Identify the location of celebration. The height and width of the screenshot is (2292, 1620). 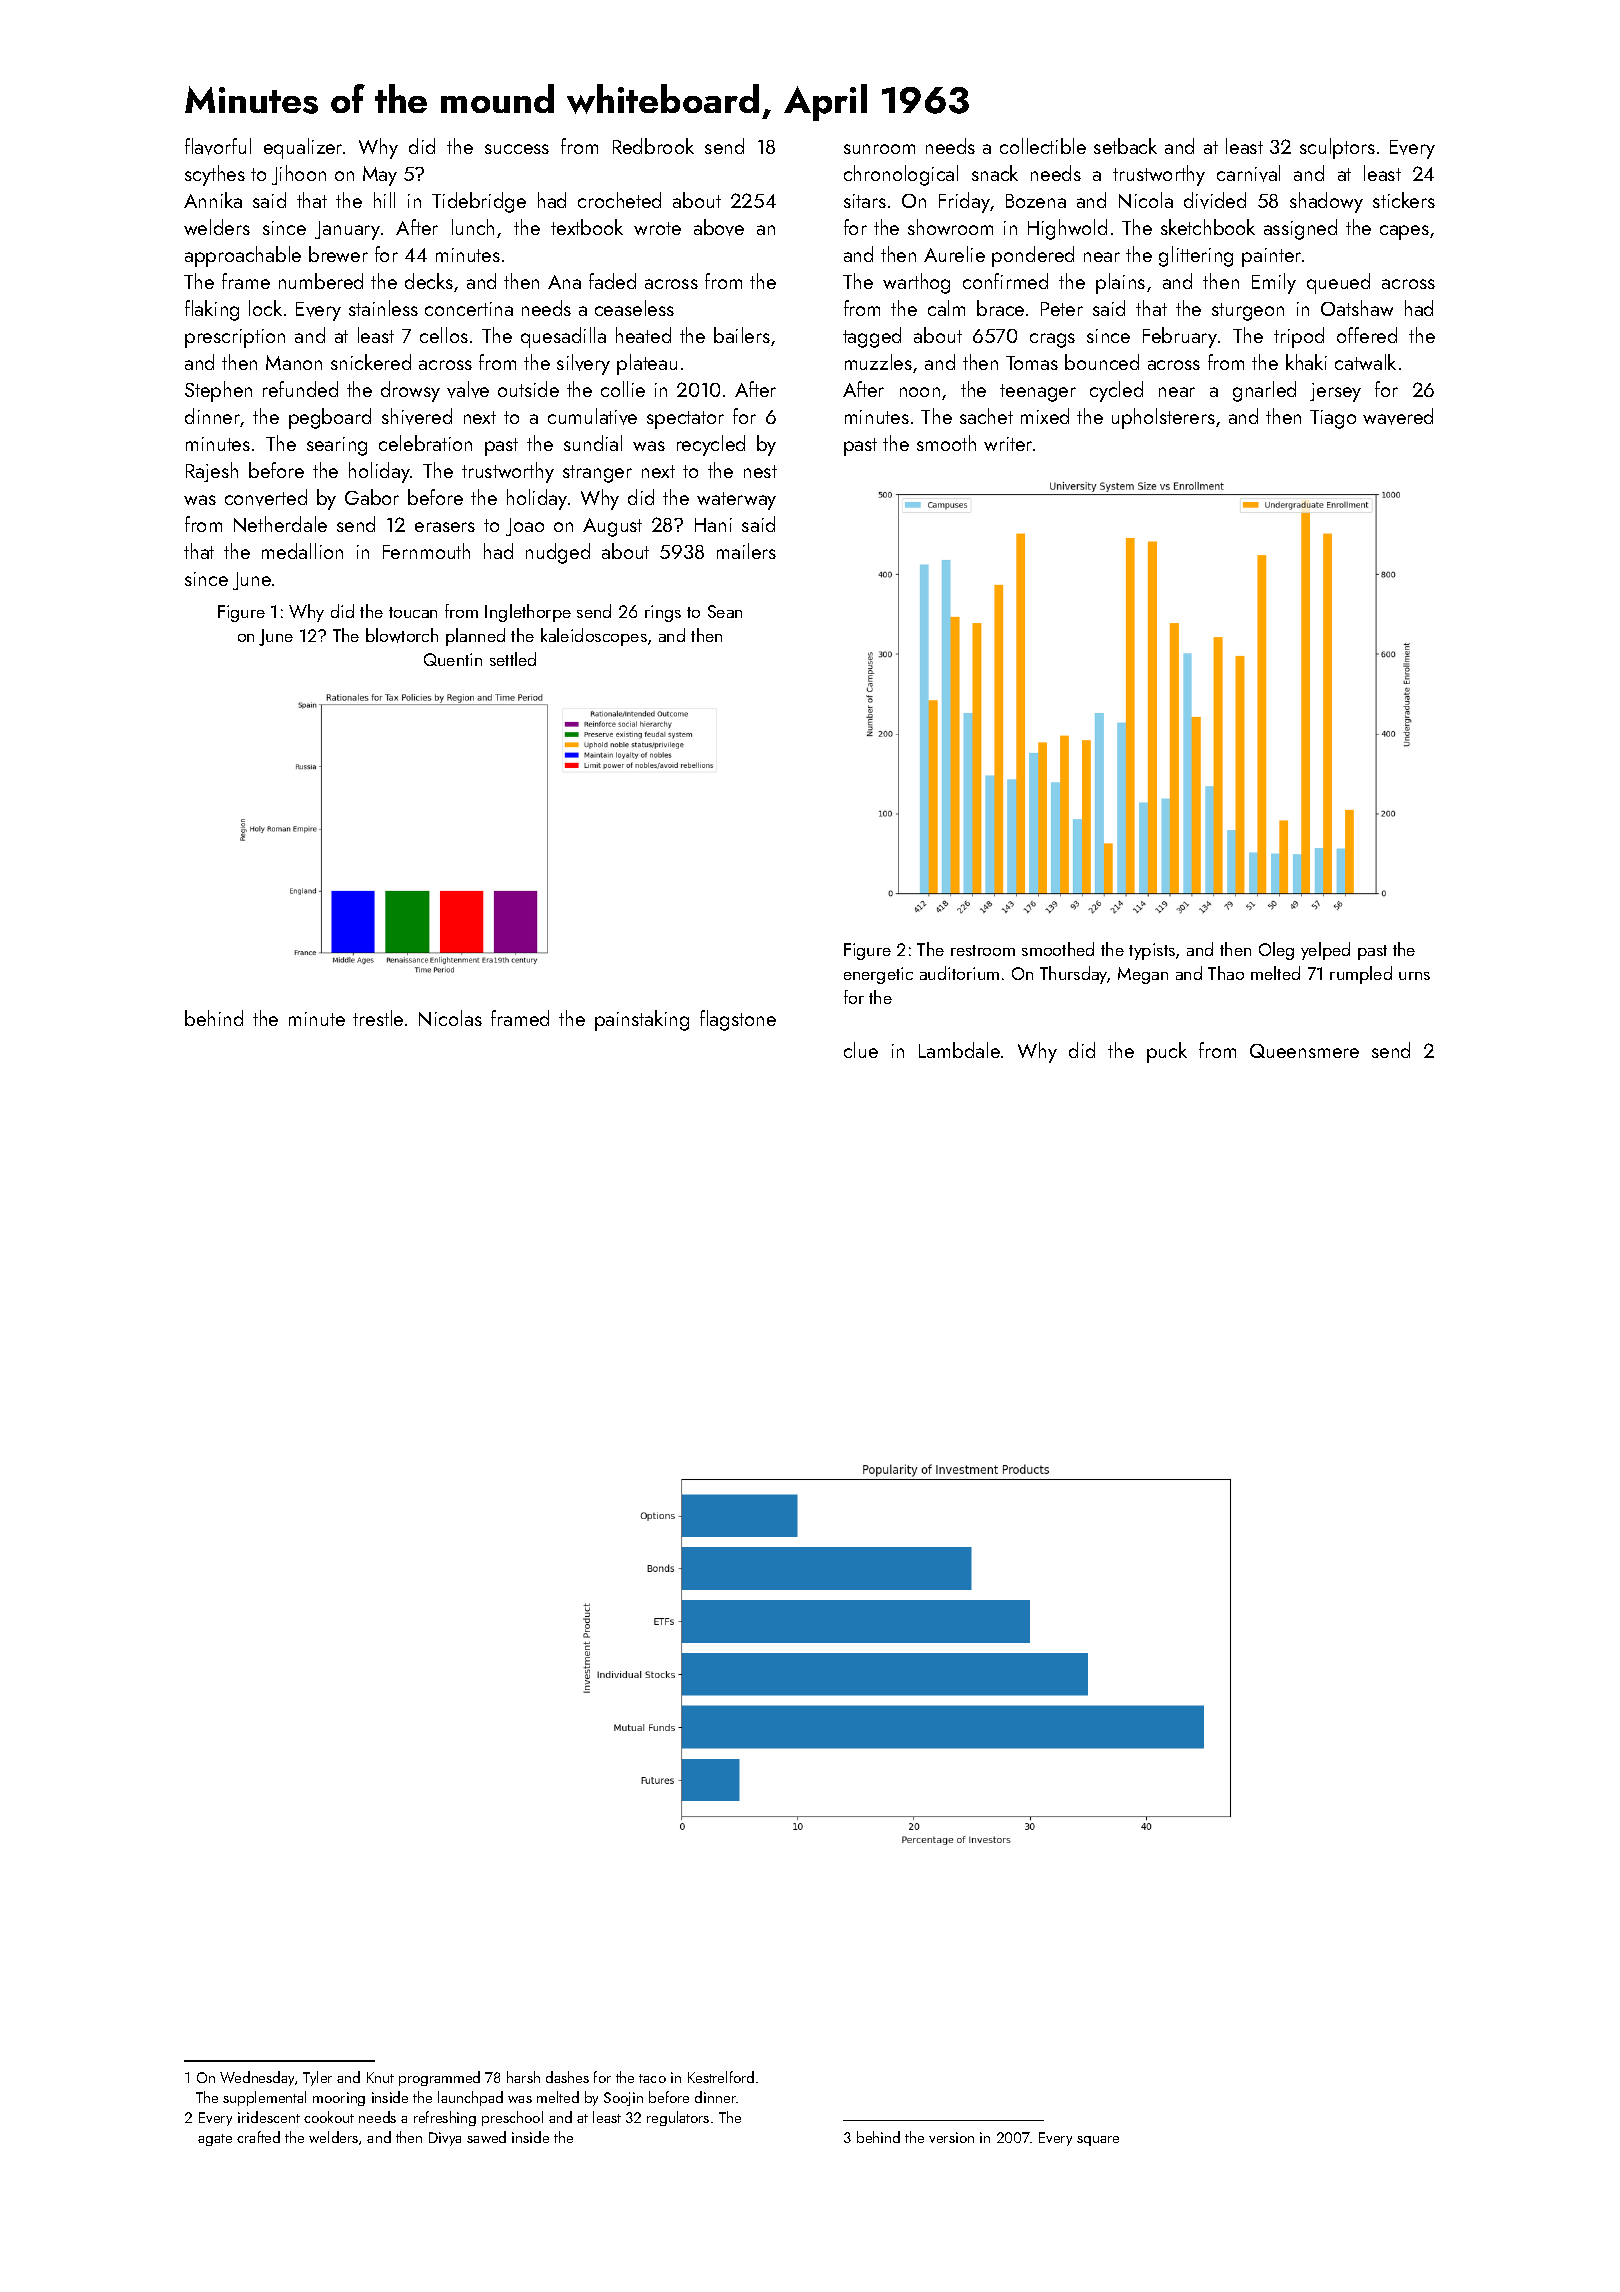
(425, 443).
